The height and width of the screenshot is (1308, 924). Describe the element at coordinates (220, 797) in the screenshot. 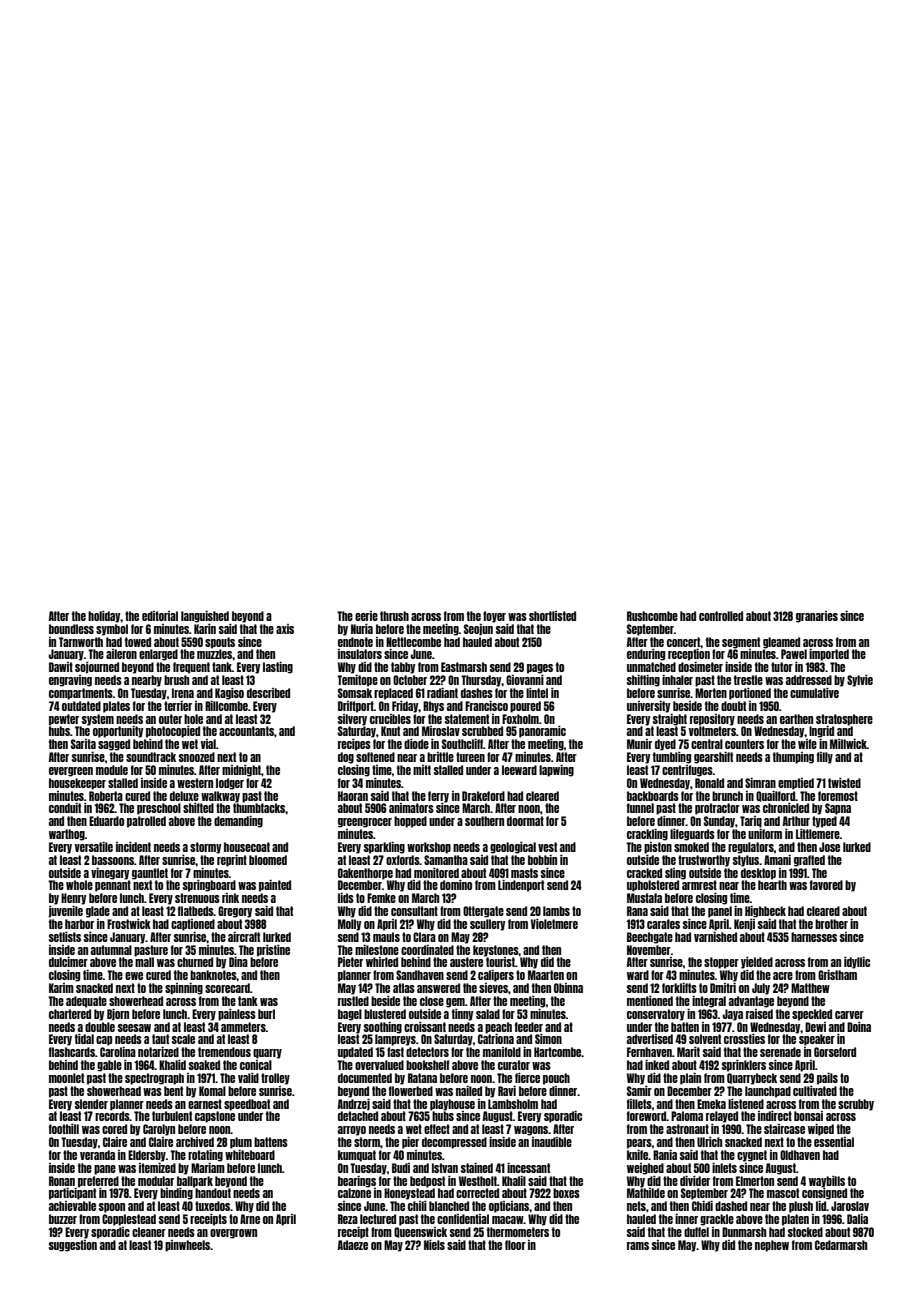

I see `walkway` at that location.
